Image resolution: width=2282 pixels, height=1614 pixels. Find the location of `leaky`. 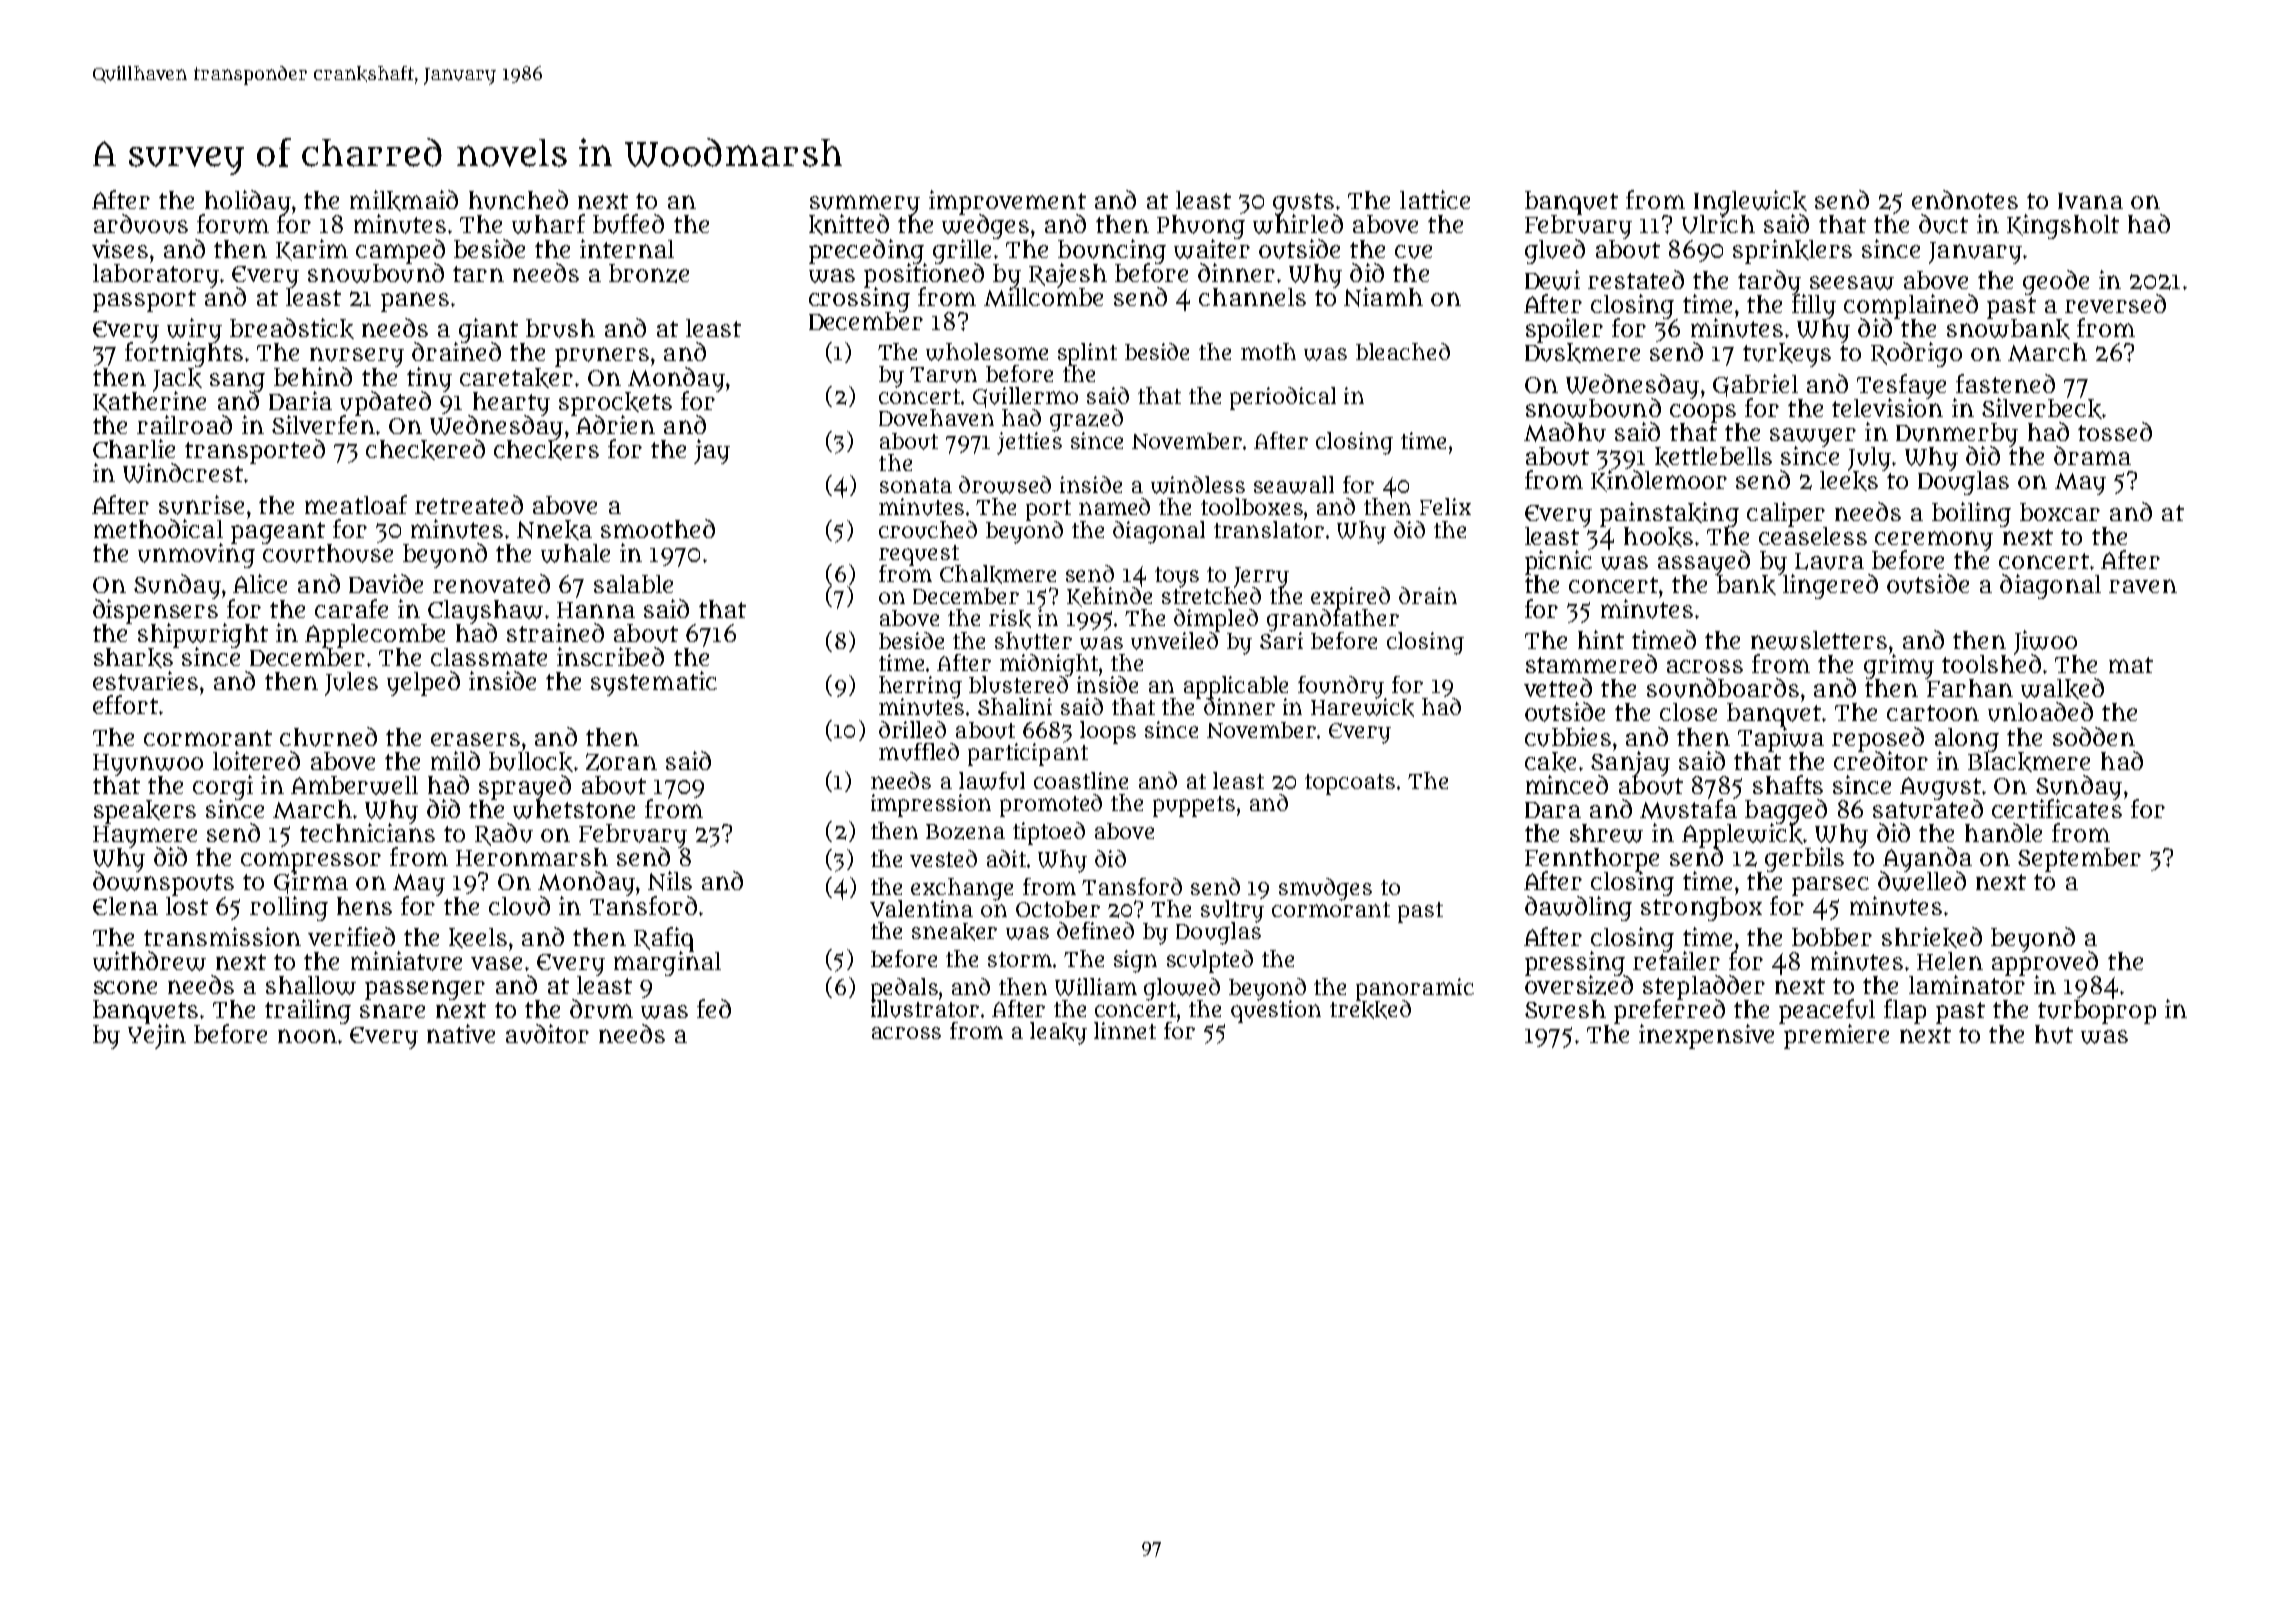

leaky is located at coordinates (1058, 1033).
